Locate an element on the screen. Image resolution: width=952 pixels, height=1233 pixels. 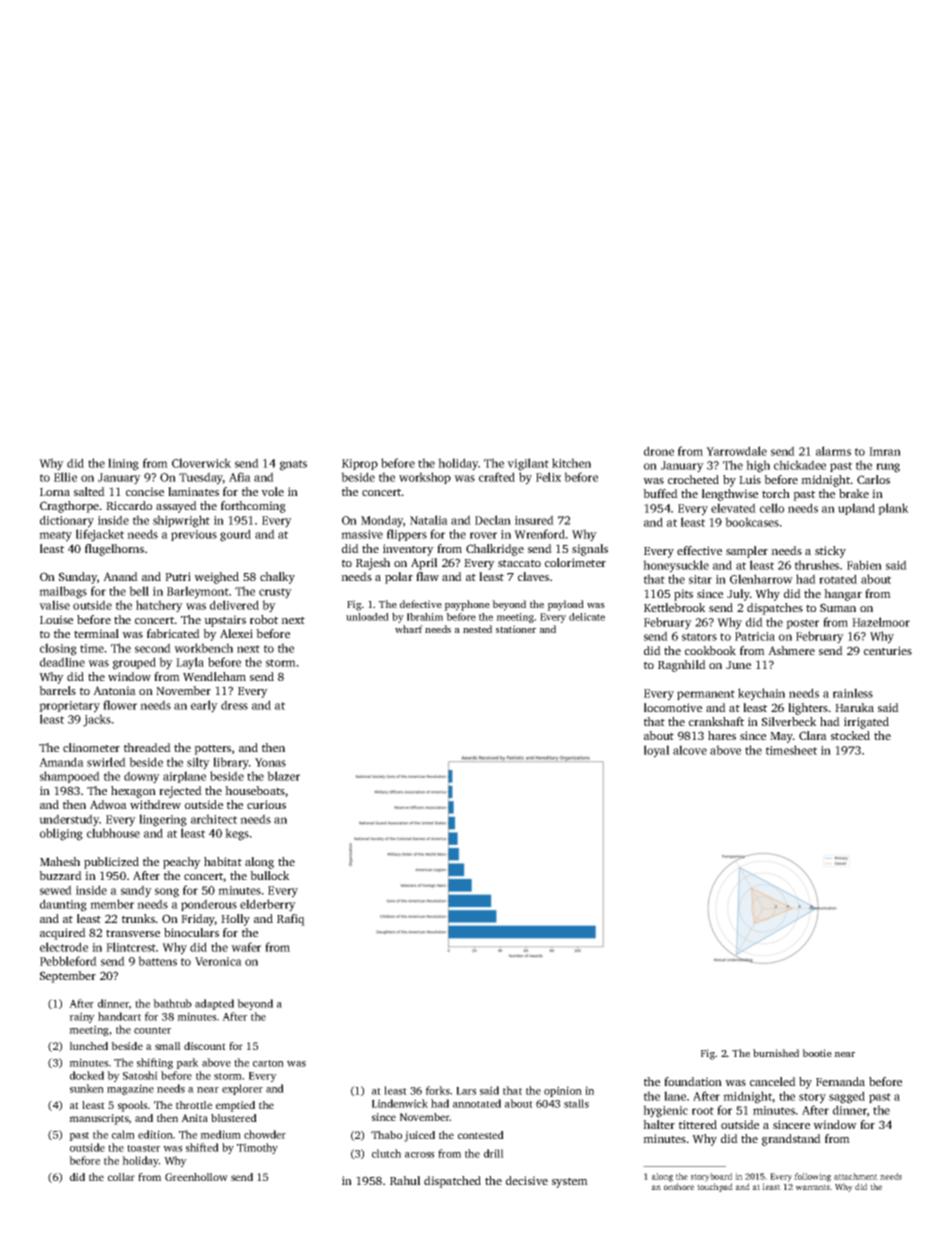
emptied is located at coordinates (235, 1106).
